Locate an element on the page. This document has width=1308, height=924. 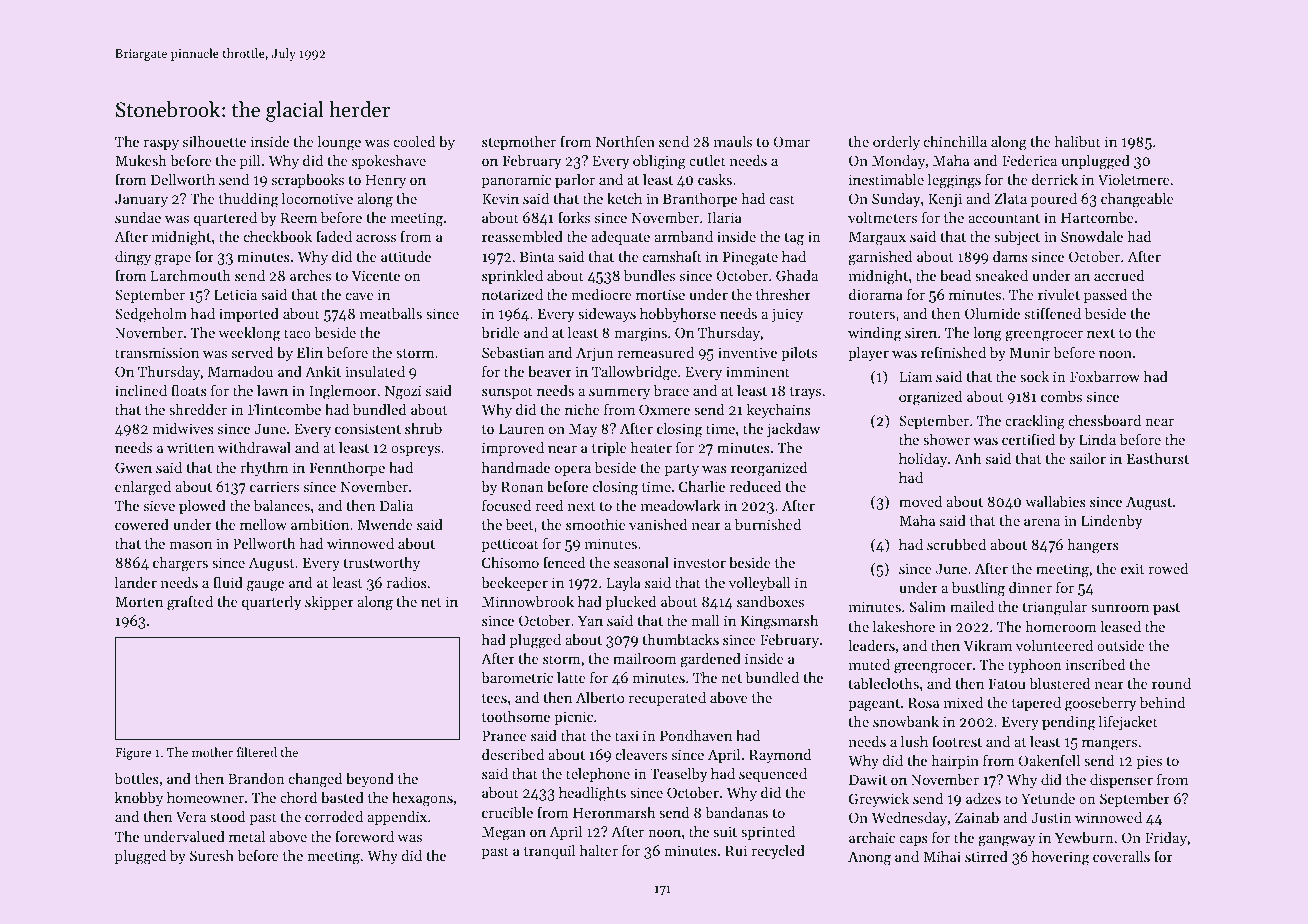
jackdaw is located at coordinates (793, 430).
